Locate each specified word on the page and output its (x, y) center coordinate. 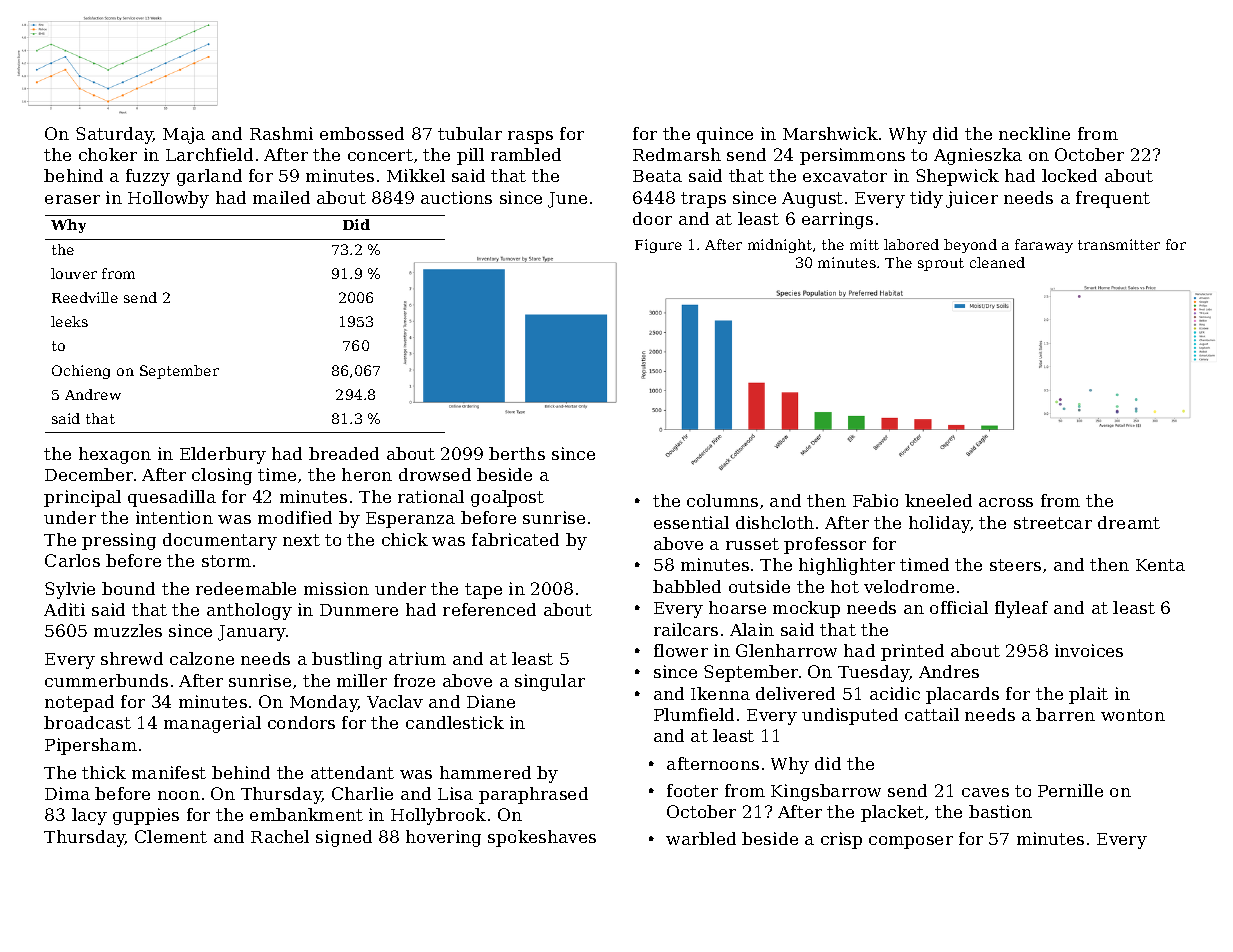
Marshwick (830, 133)
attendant (352, 772)
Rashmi (281, 133)
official (959, 607)
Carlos (72, 560)
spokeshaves (542, 838)
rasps (530, 137)
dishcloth (775, 522)
